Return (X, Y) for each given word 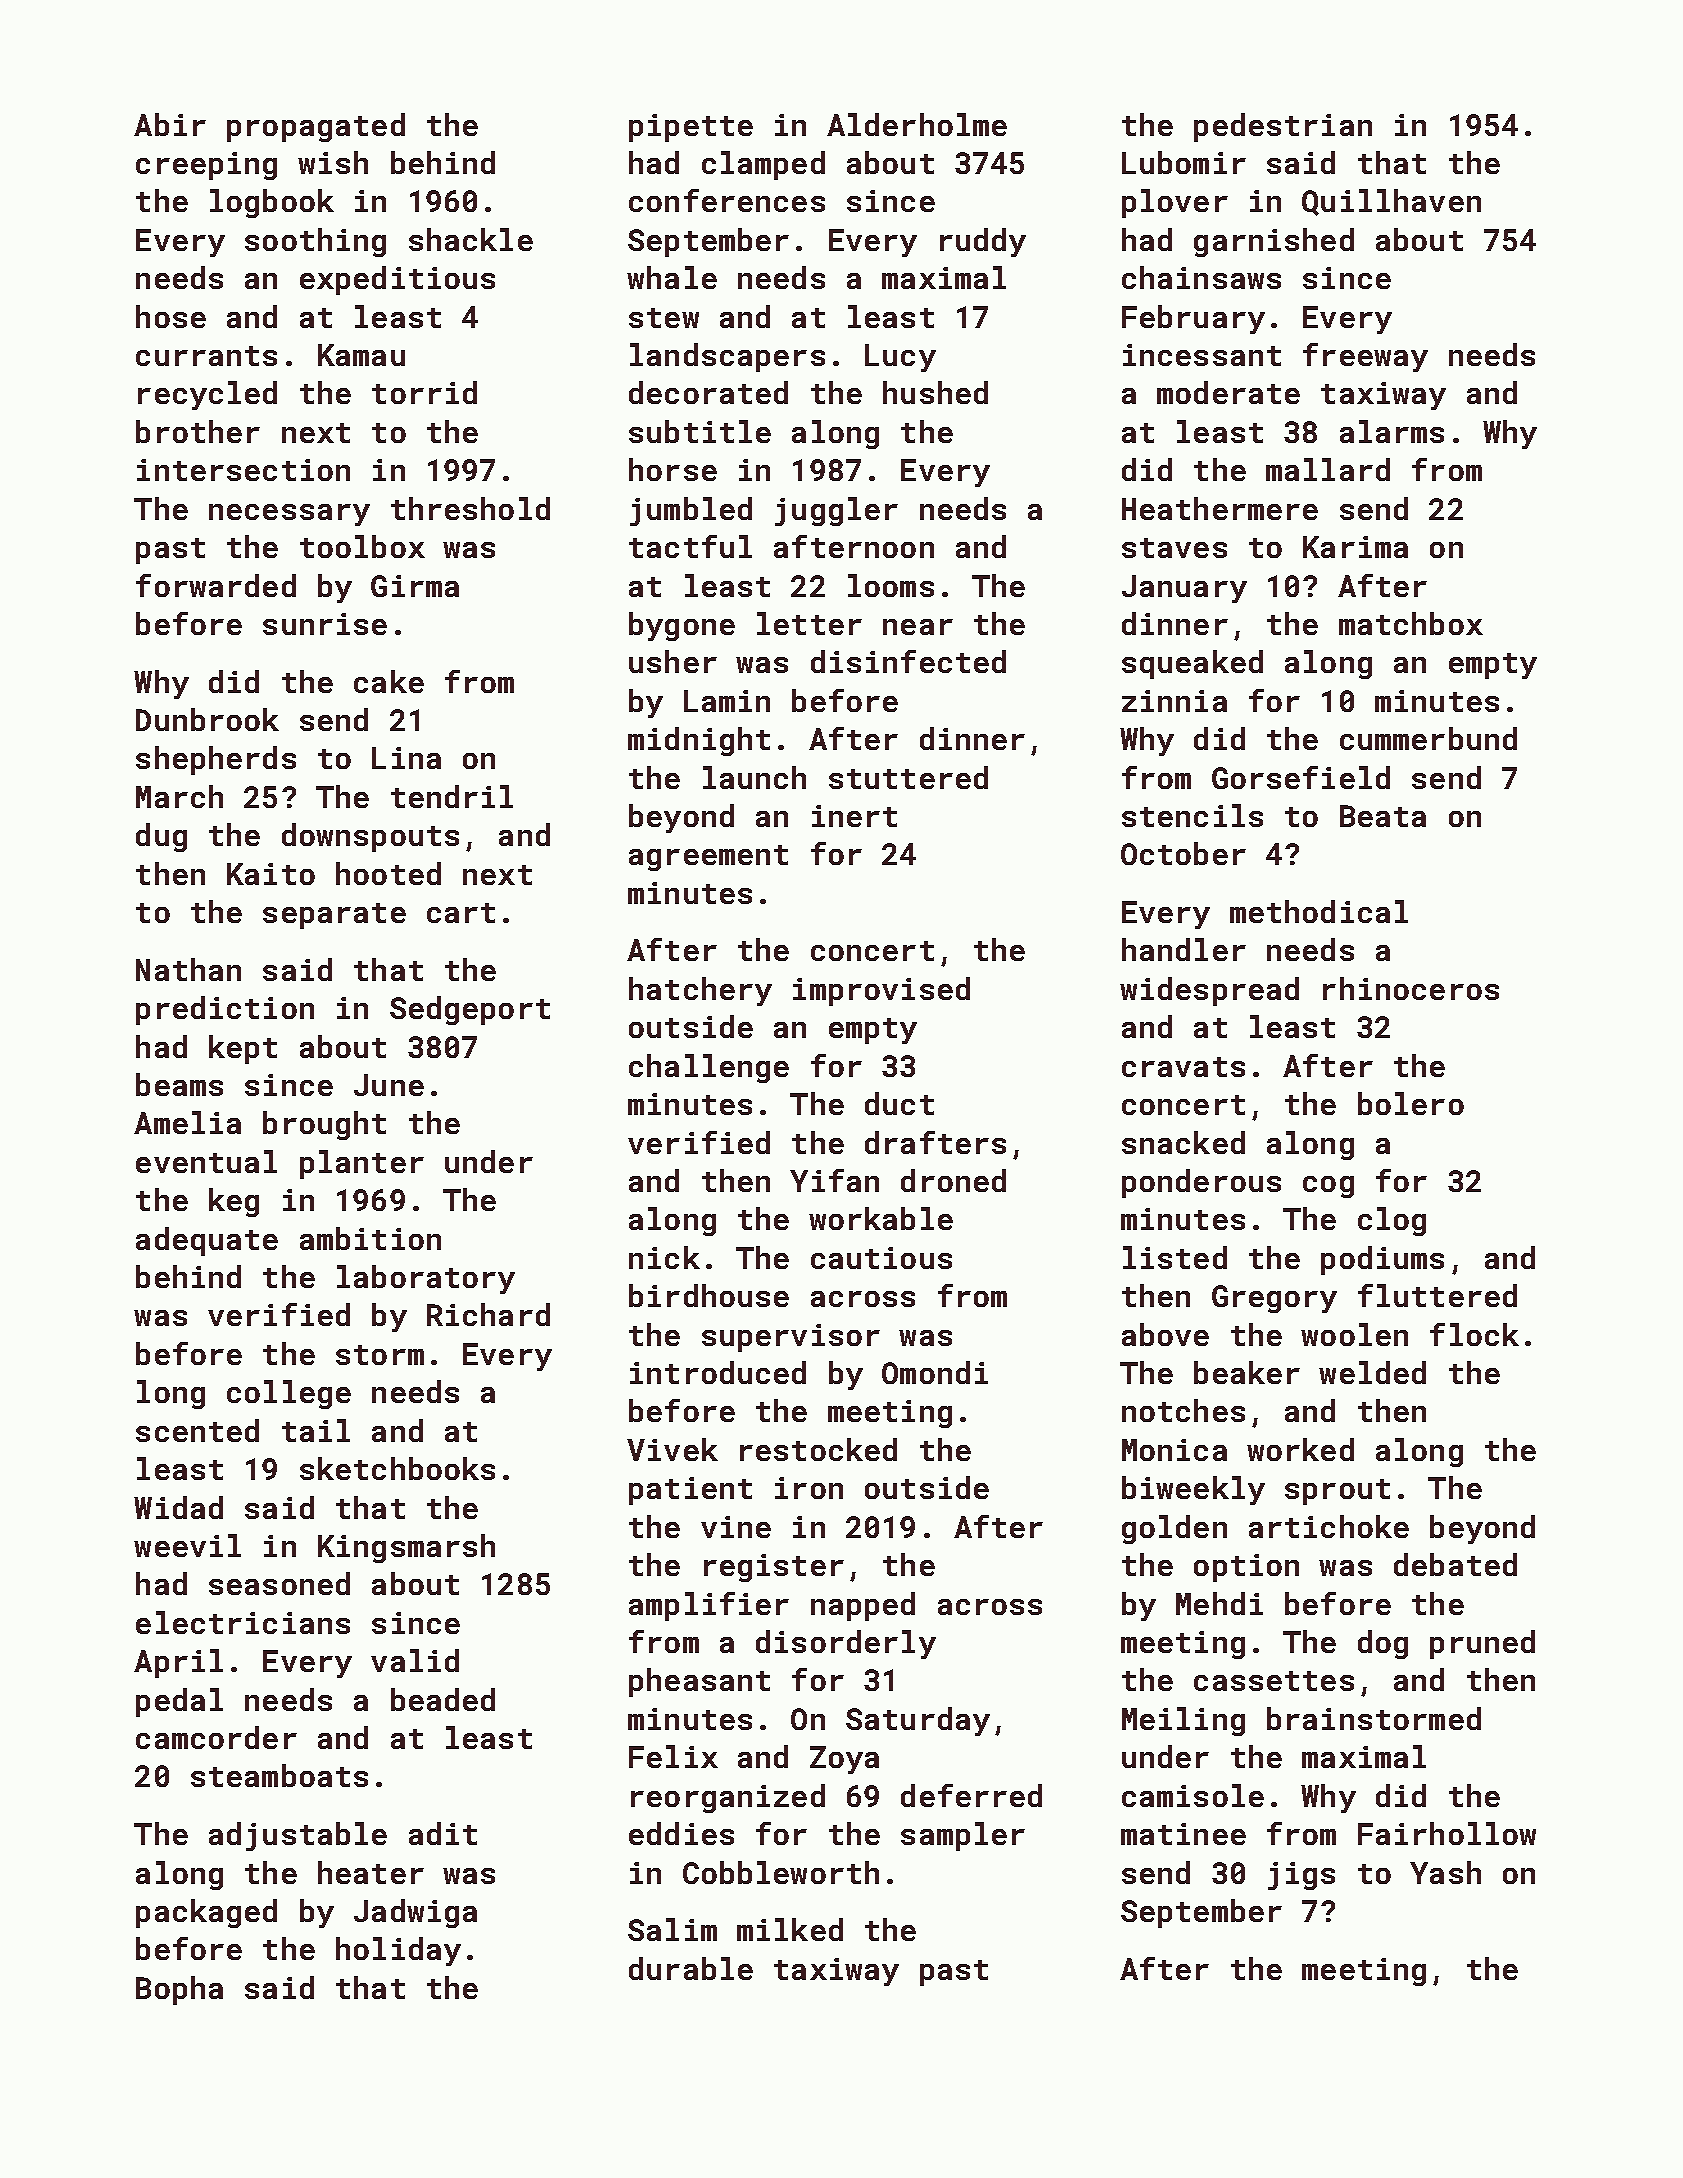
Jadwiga (415, 1913)
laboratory (426, 1279)
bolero (1411, 1103)
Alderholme (917, 124)
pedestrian (1283, 127)
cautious (881, 1258)
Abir (170, 124)
